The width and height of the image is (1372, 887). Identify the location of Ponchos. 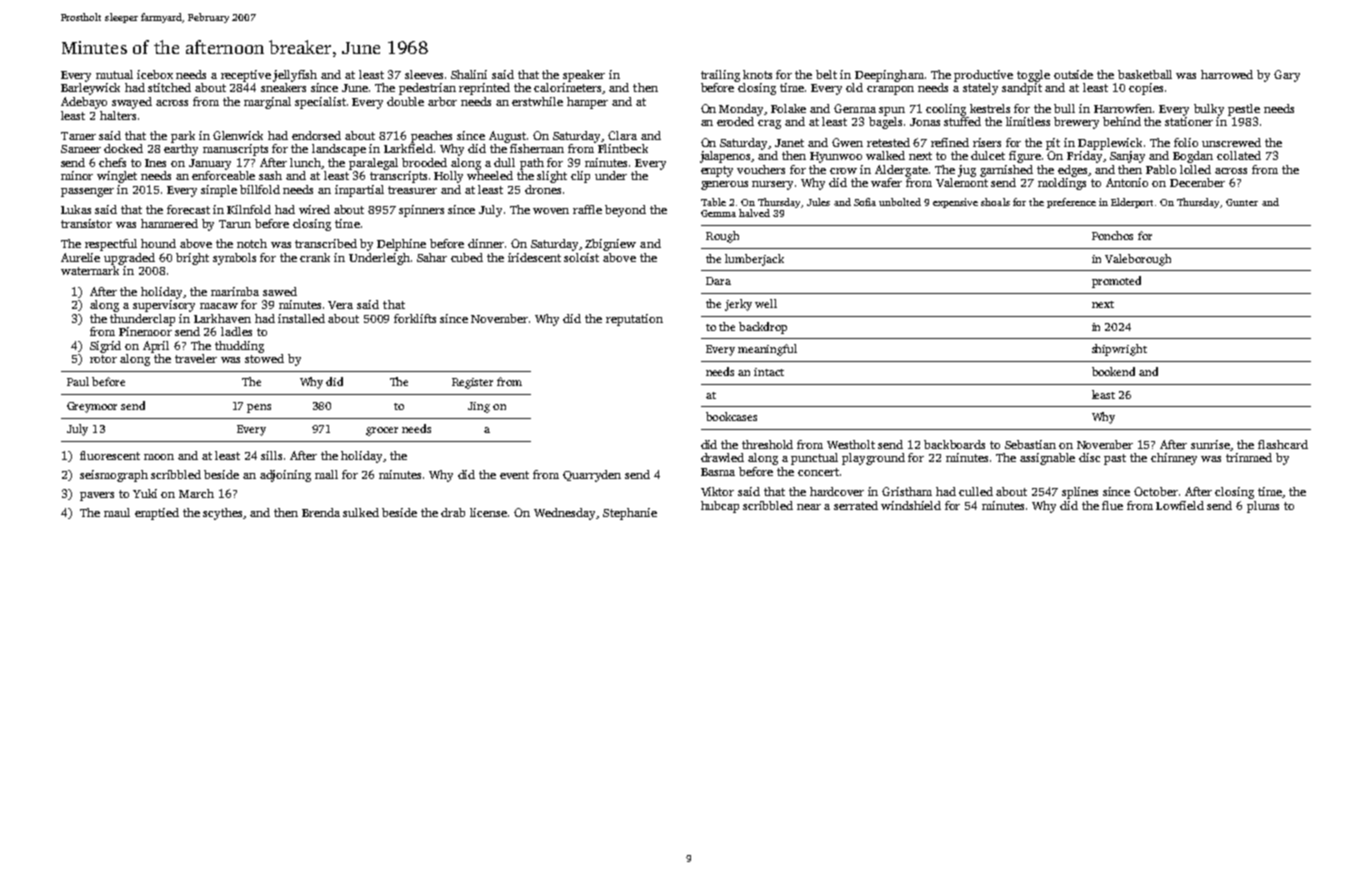
(1112, 235).
